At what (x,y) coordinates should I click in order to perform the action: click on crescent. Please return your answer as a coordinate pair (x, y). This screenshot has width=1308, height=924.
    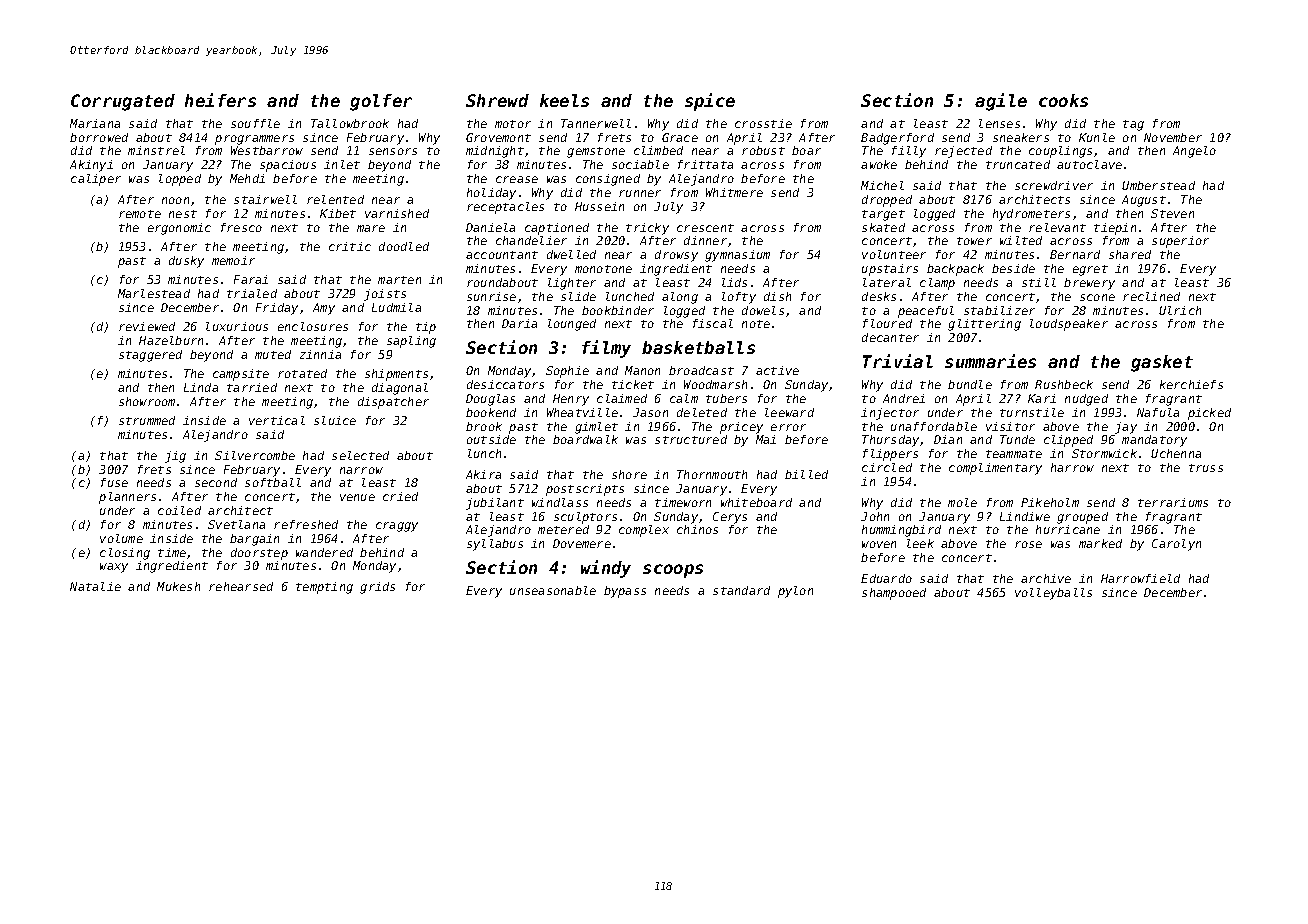
    Looking at the image, I should click on (705, 228).
